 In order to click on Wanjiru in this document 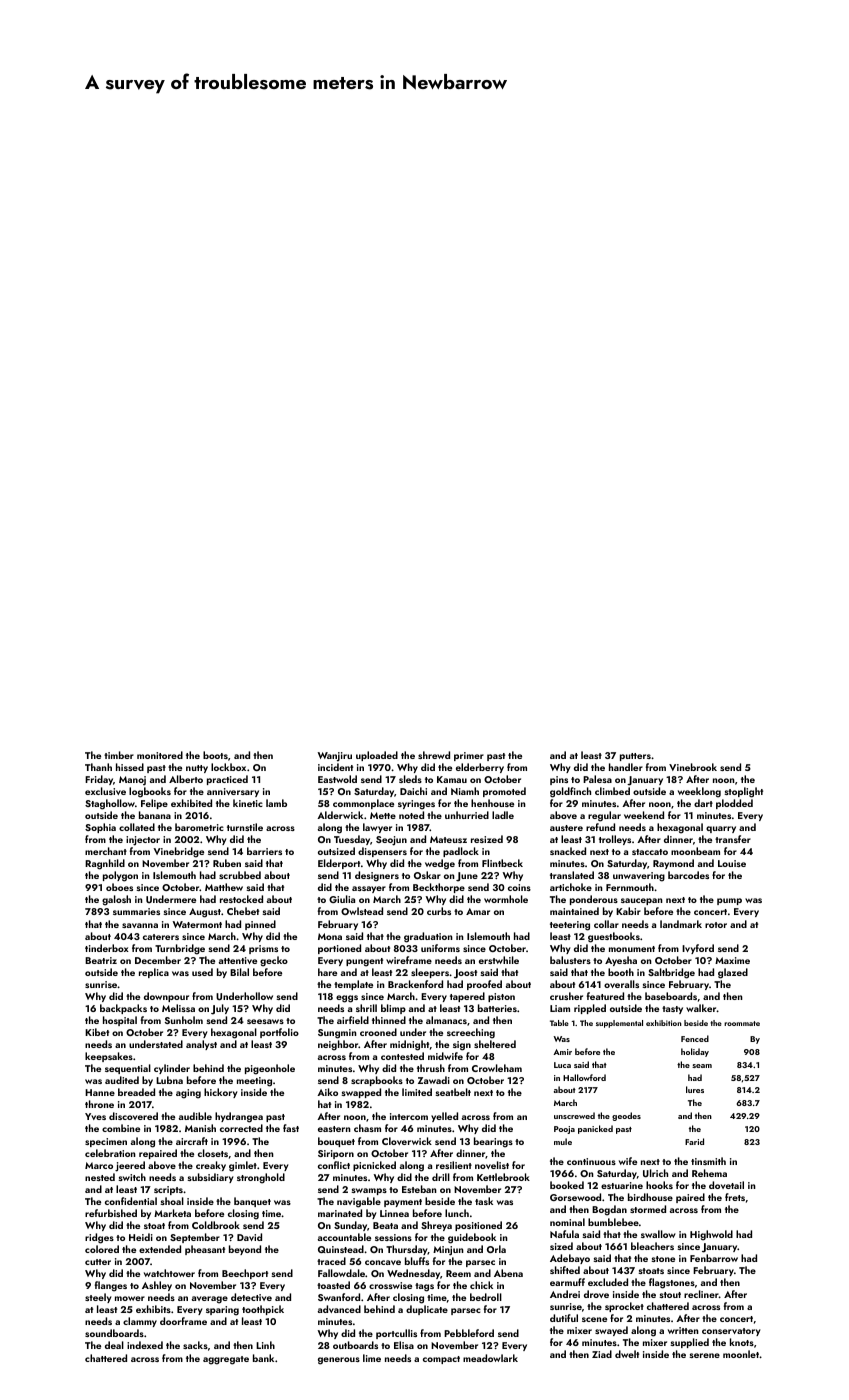, I will do `click(335, 757)`.
